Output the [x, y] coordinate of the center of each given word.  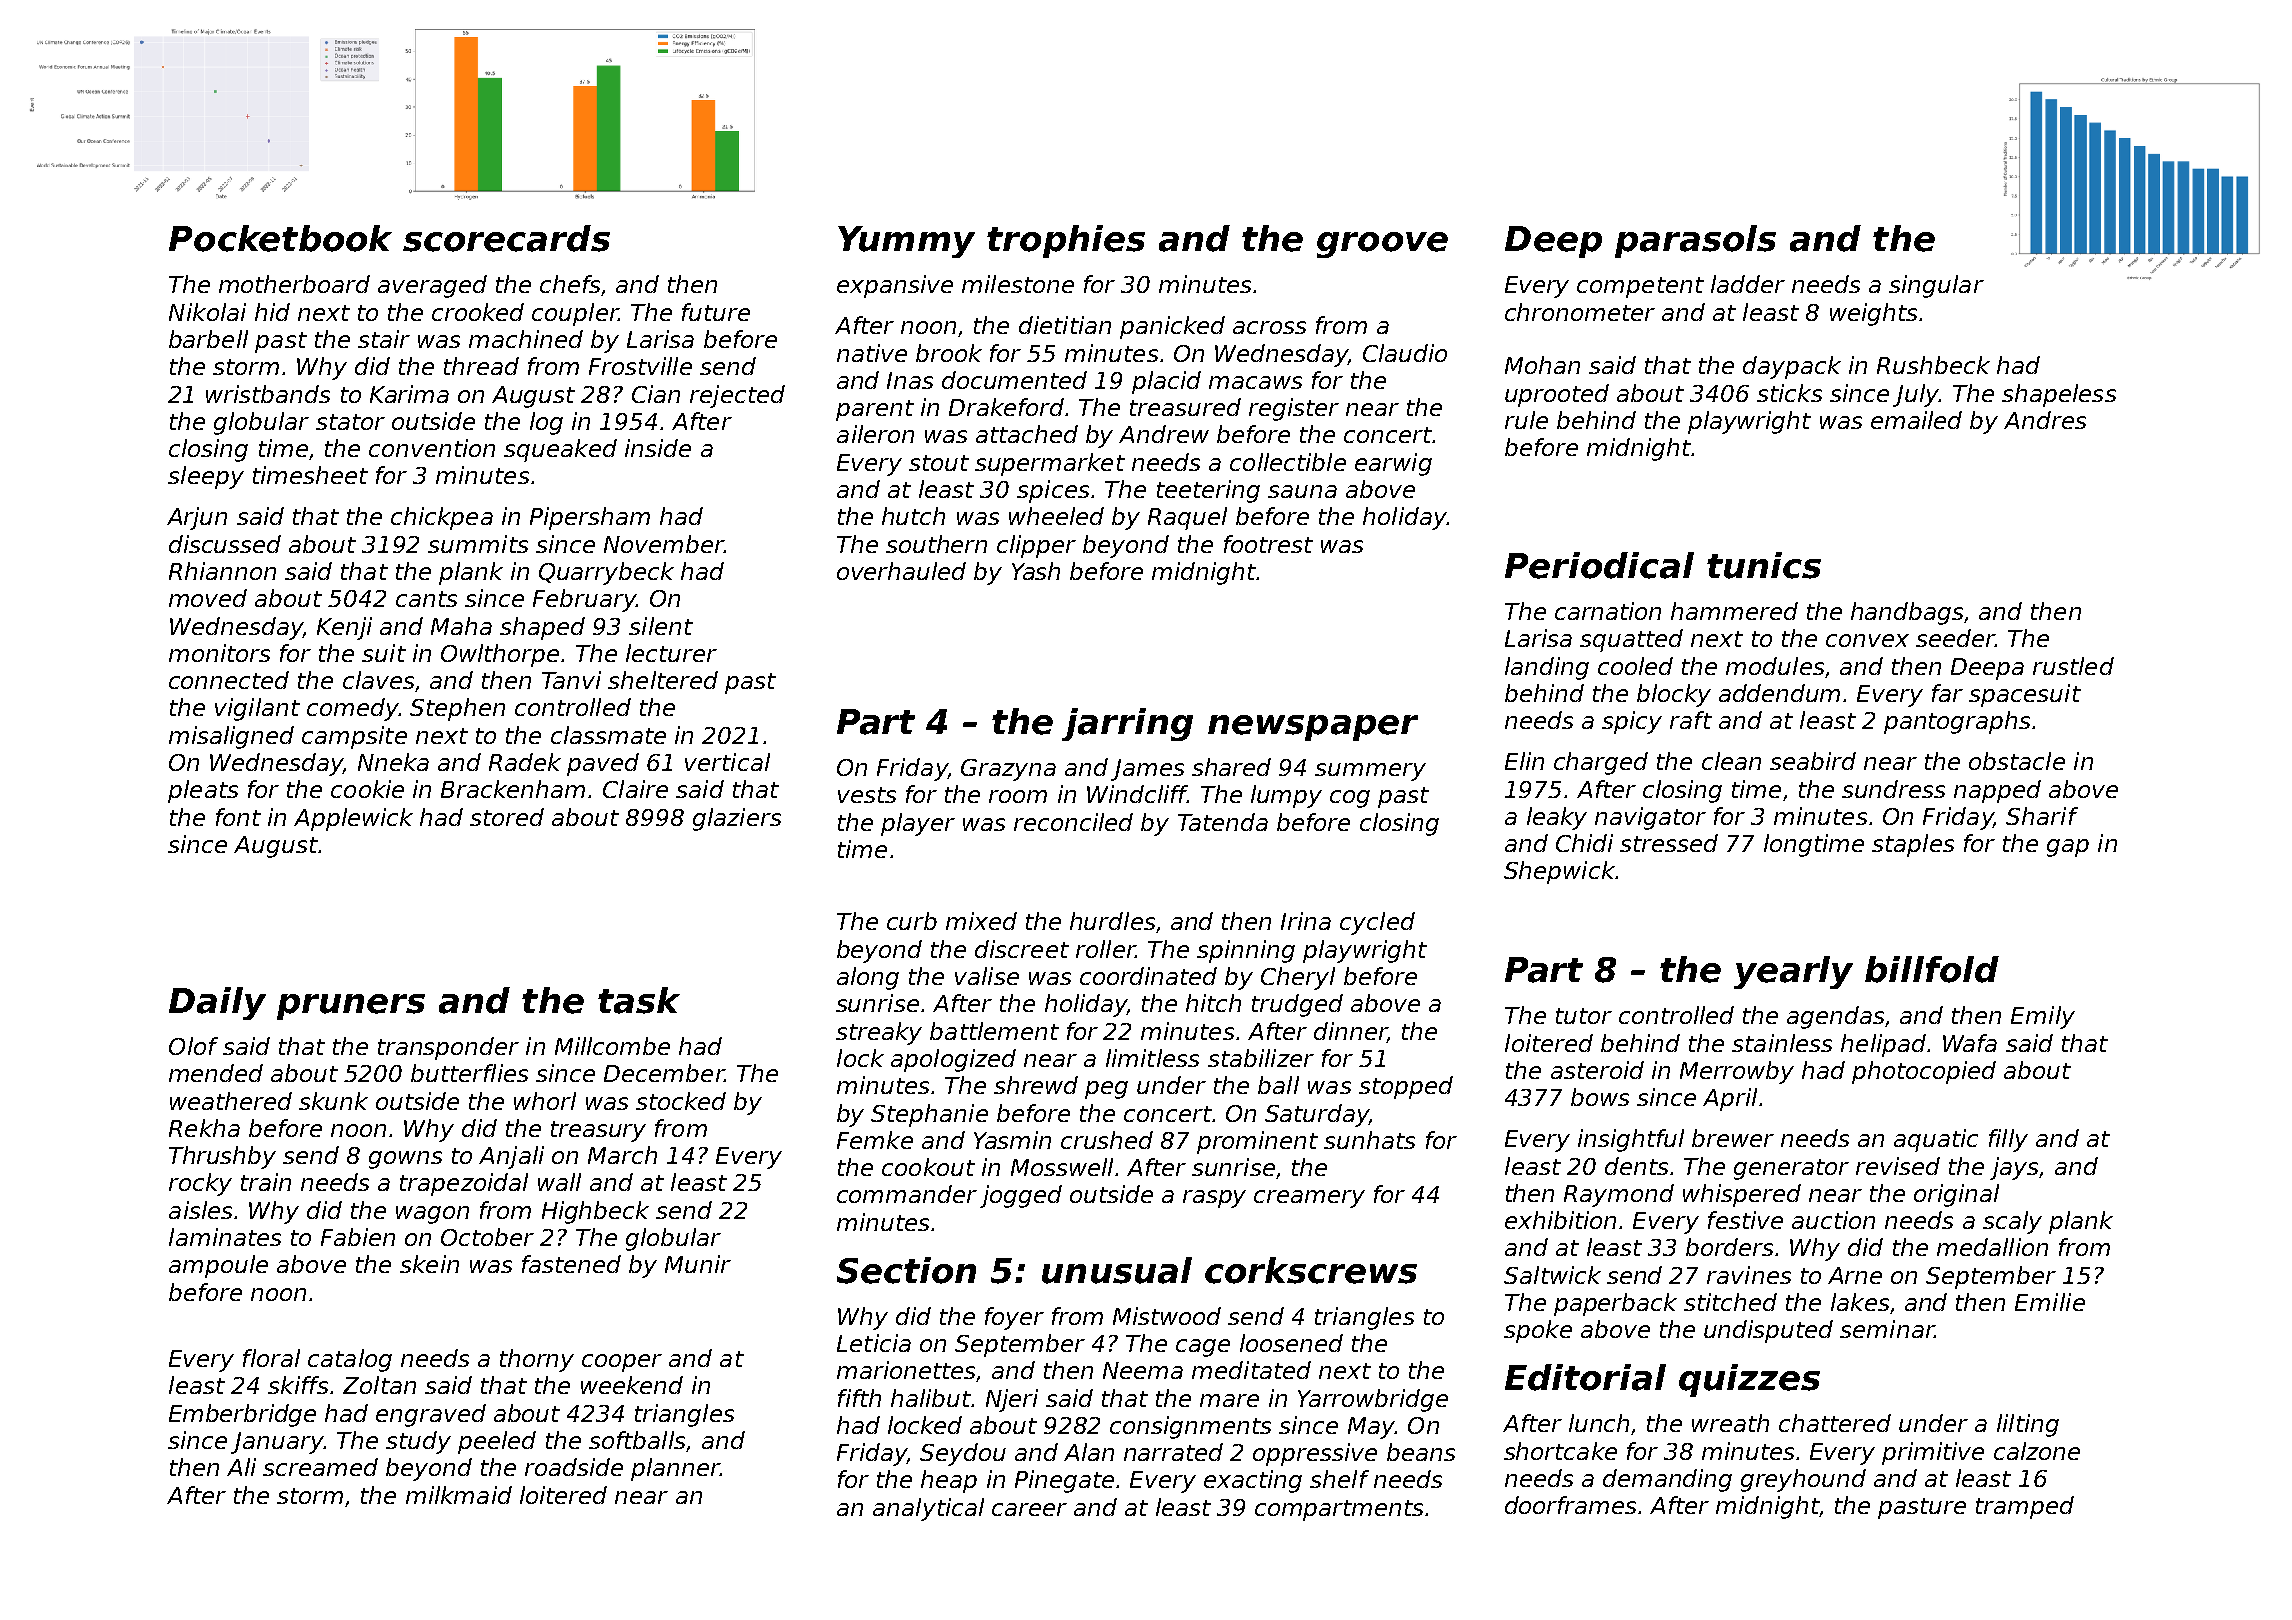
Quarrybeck [606, 573]
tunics [1764, 565]
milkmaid [459, 1495]
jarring [1127, 724]
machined [526, 339]
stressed [1669, 843]
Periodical [1599, 565]
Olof [193, 1046]
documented [1014, 380]
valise [987, 976]
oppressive [1315, 1454]
